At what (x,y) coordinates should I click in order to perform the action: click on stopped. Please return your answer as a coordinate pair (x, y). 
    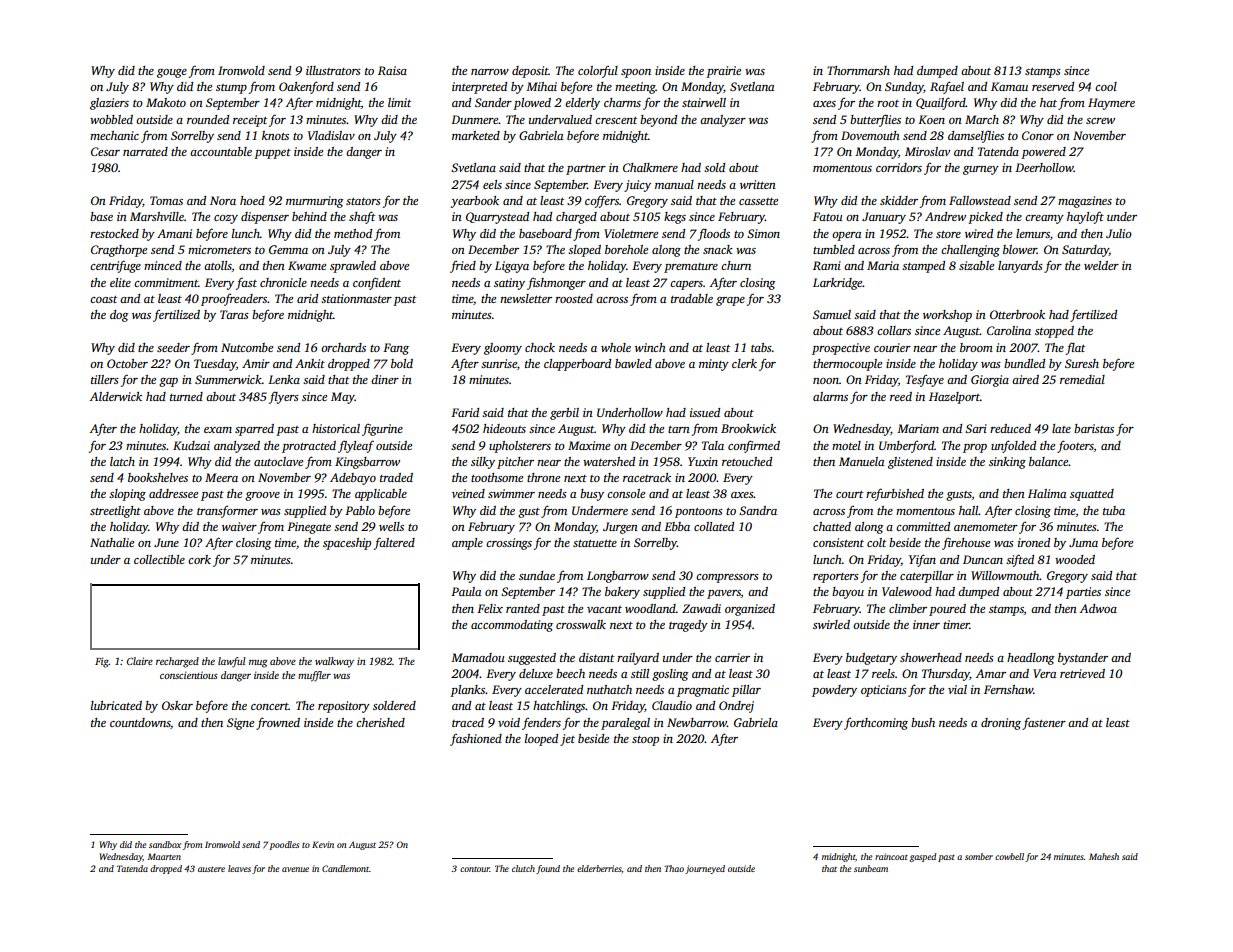
    Looking at the image, I should click on (1054, 332).
